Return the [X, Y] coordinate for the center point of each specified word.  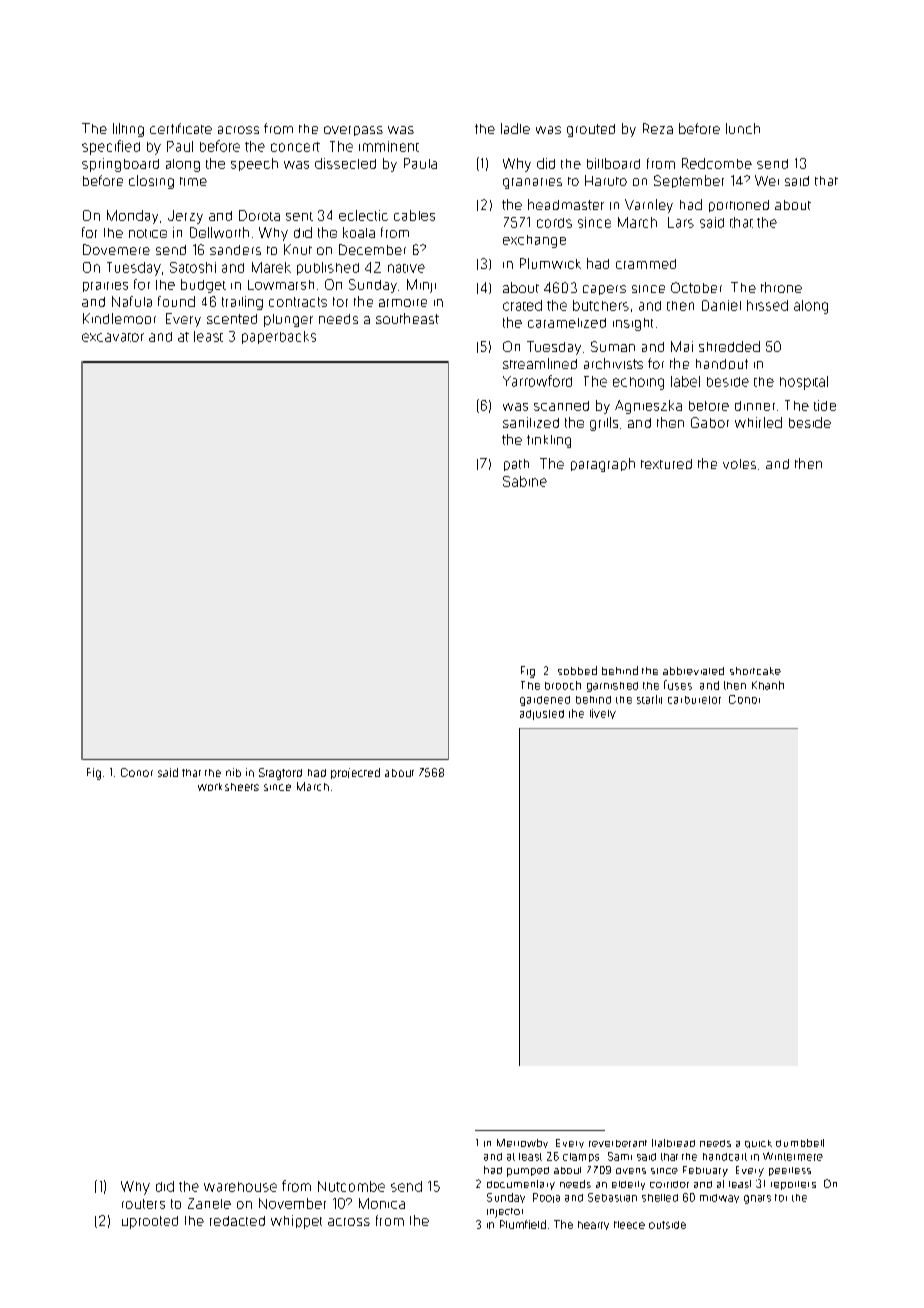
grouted [591, 130]
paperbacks [279, 337]
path [516, 465]
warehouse [240, 1187]
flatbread [673, 1143]
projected [355, 773]
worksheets [228, 787]
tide [825, 405]
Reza [658, 128]
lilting [128, 130]
